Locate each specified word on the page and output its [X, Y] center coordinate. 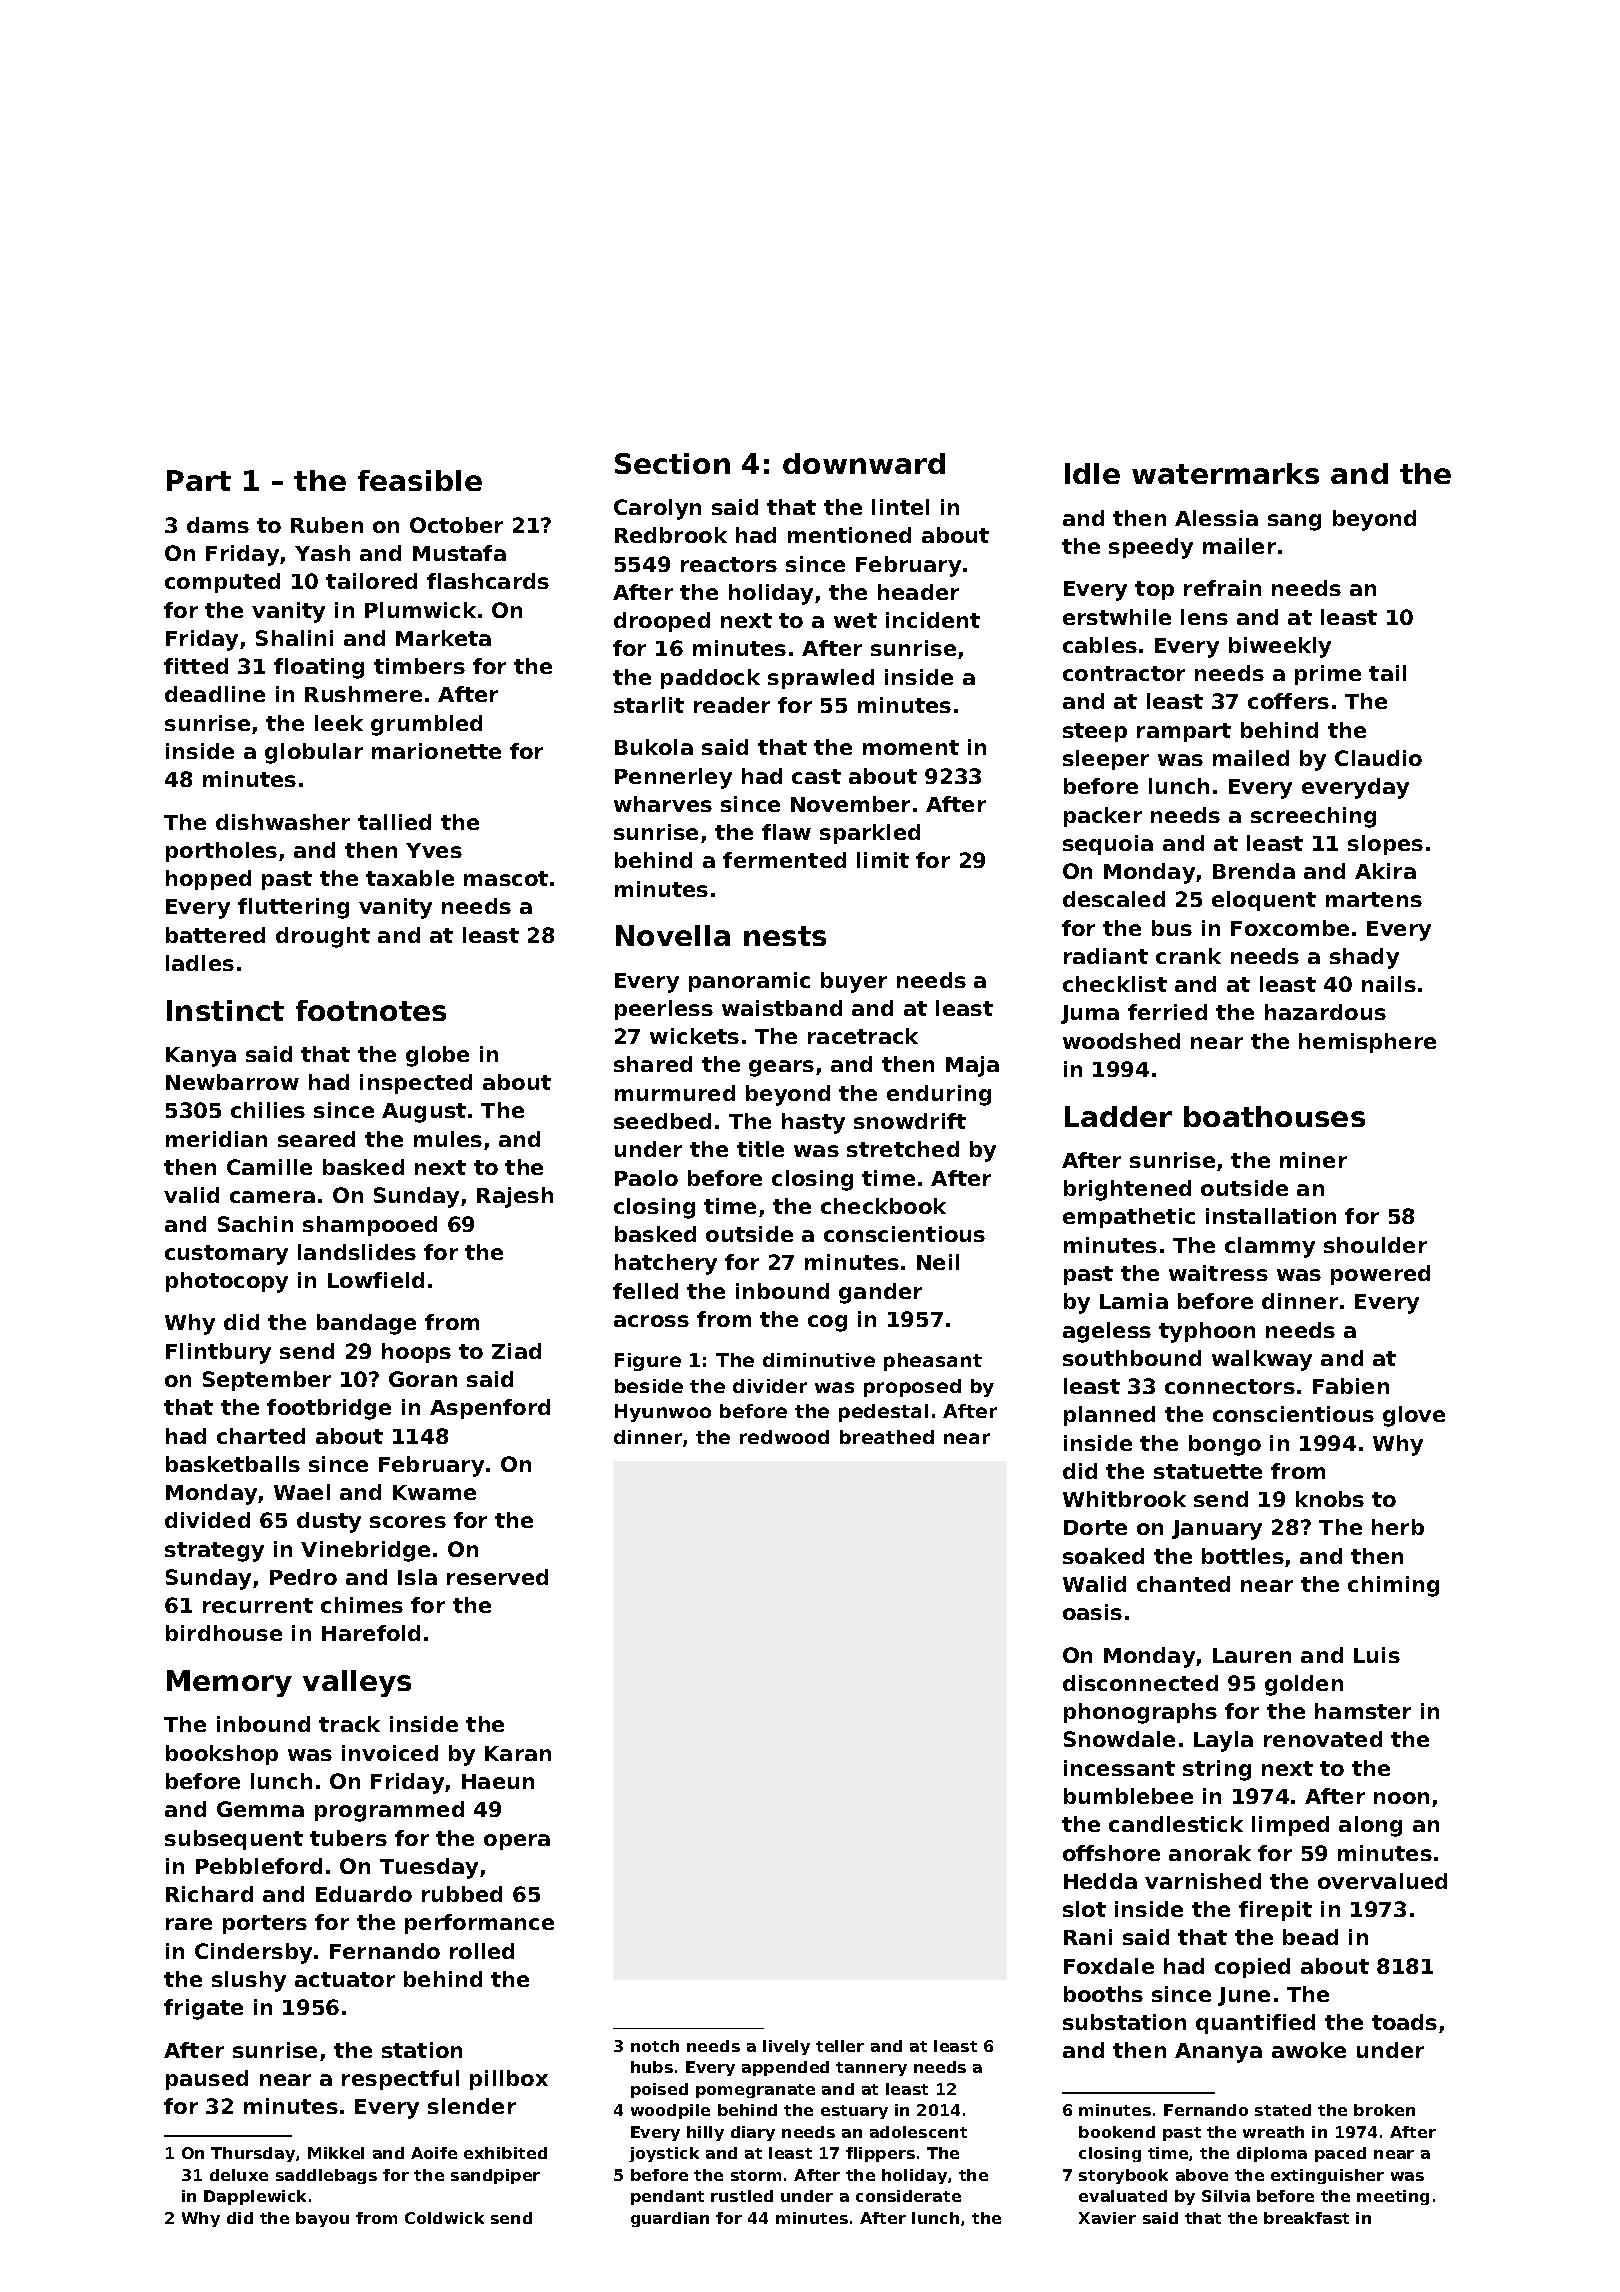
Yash [322, 553]
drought [323, 937]
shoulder [1375, 1245]
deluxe [239, 2175]
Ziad [516, 1351]
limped [1290, 1826]
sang [1294, 522]
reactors [729, 564]
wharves [663, 804]
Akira [1385, 871]
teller [840, 2046]
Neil [938, 1262]
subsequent [234, 1840]
